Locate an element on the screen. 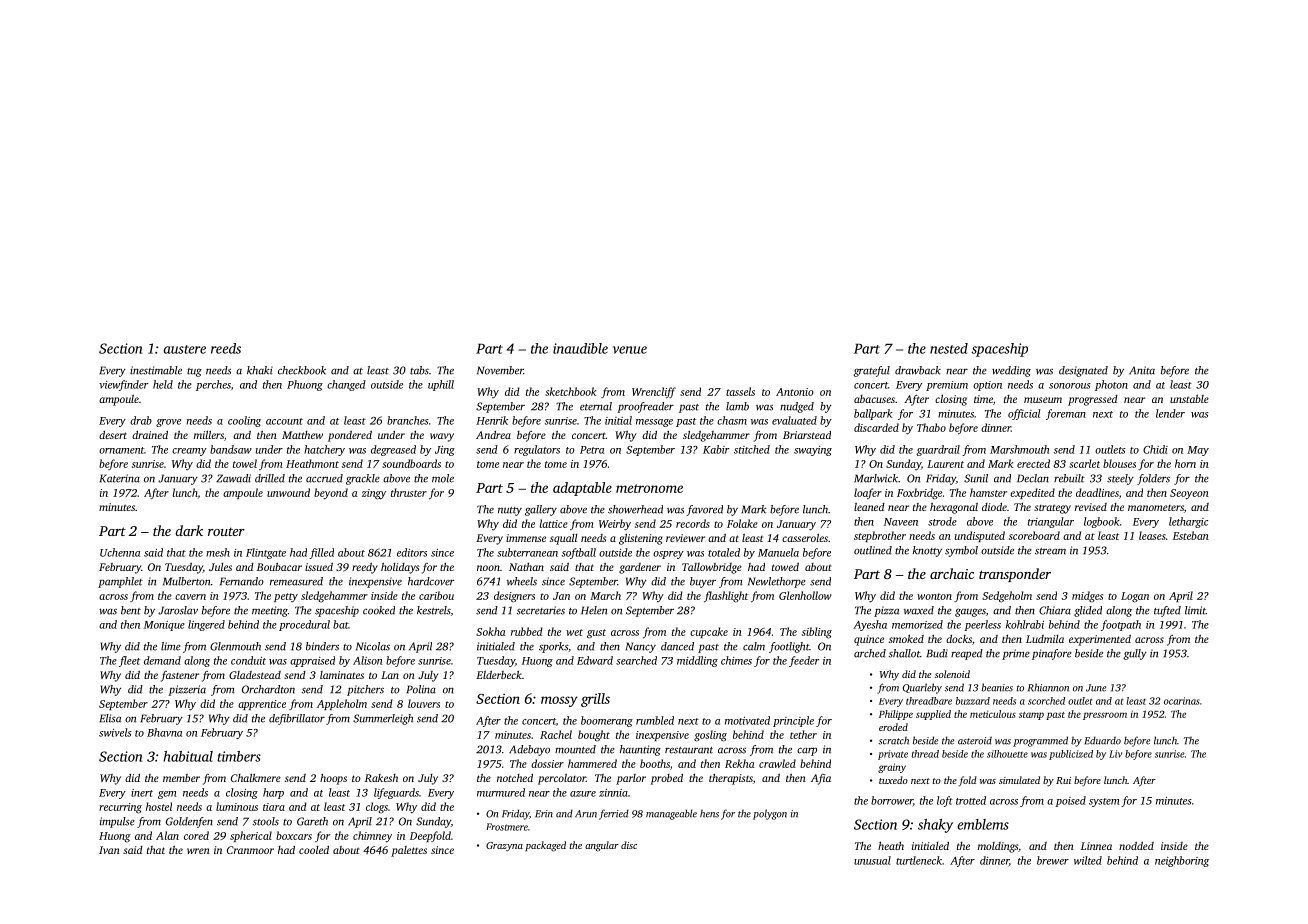 This screenshot has height=924, width=1308. harp is located at coordinates (273, 793).
